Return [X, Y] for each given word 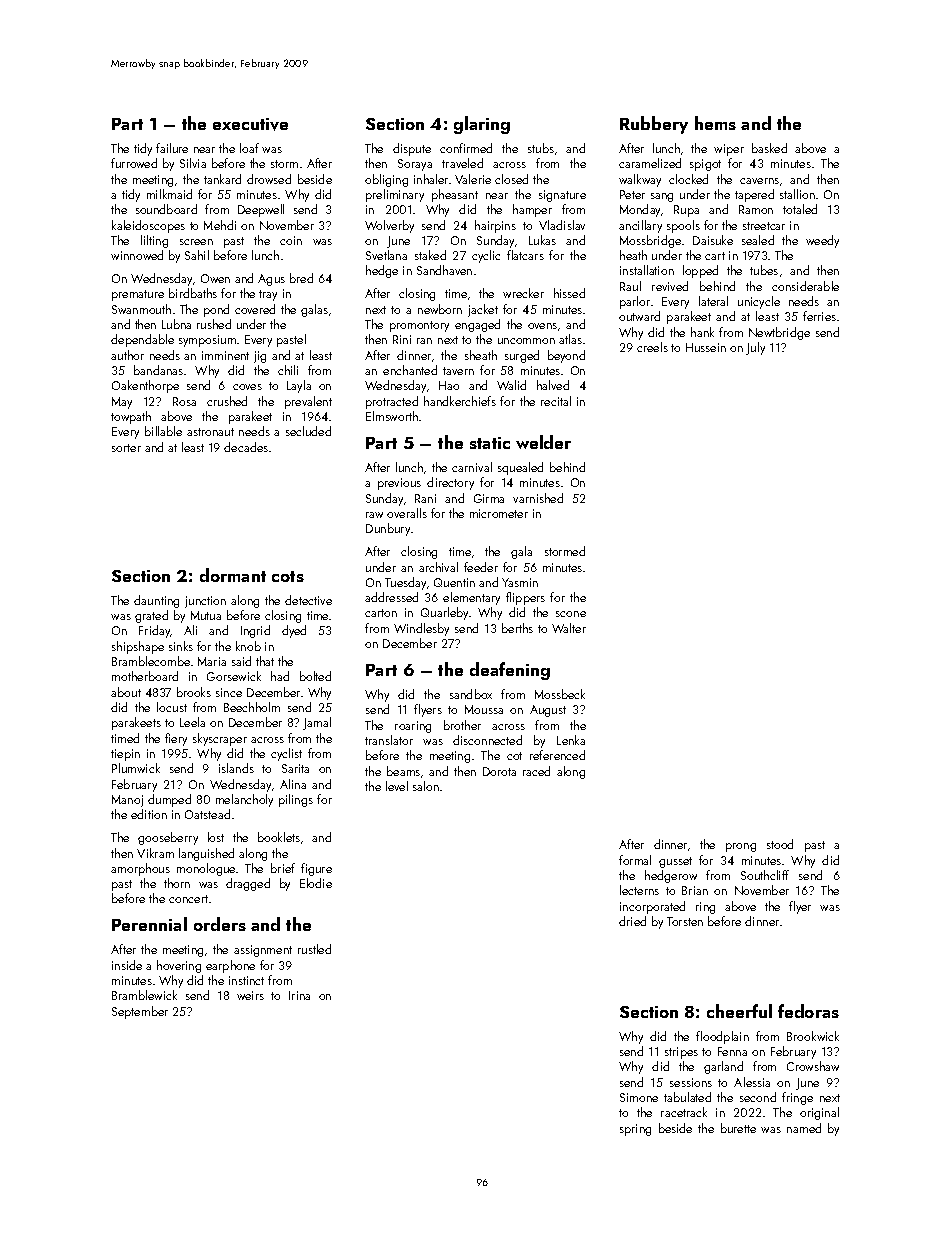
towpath [131, 417]
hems [715, 123]
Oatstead [207, 814]
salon [426, 786]
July [755, 348]
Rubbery [654, 125]
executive [250, 124]
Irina [299, 995]
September [140, 1012]
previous [399, 484]
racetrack [684, 1112]
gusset [675, 862]
